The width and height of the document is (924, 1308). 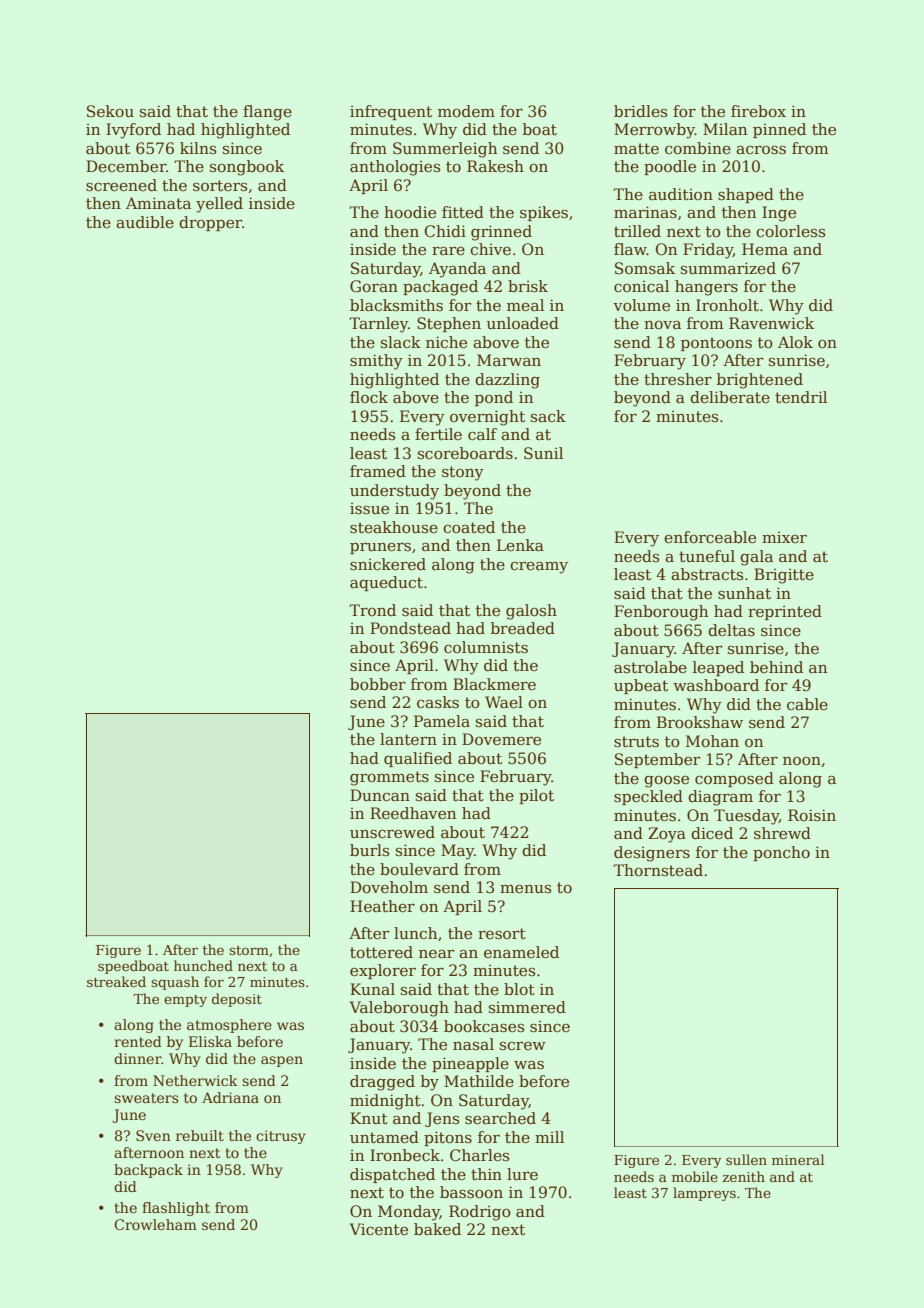 What do you see at coordinates (379, 1229) in the document?
I see `Vicente` at bounding box center [379, 1229].
